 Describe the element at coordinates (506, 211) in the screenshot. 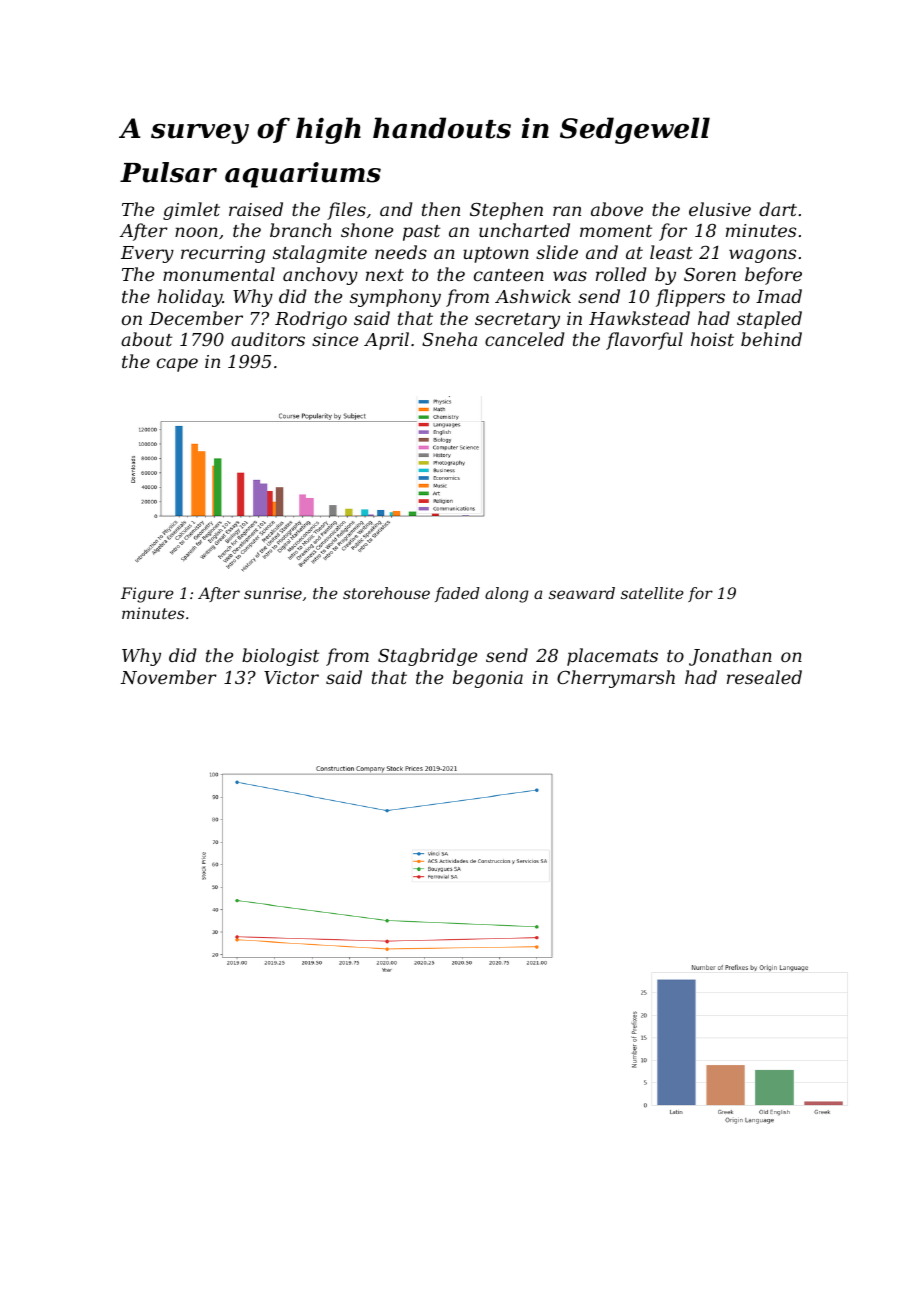

I see `Stephen` at that location.
